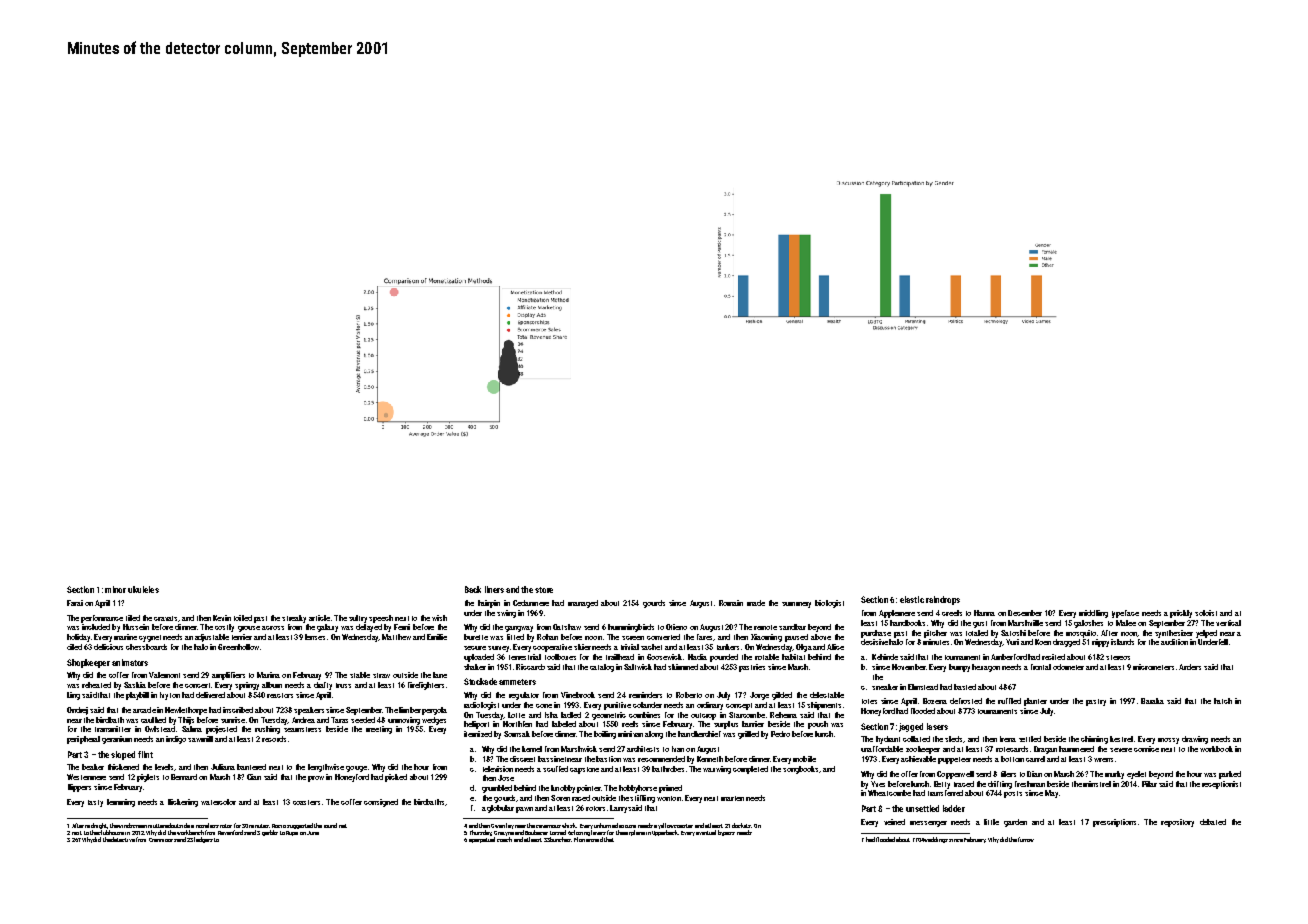 This document has height=924, width=1308. I want to click on meeting, so click(379, 730).
